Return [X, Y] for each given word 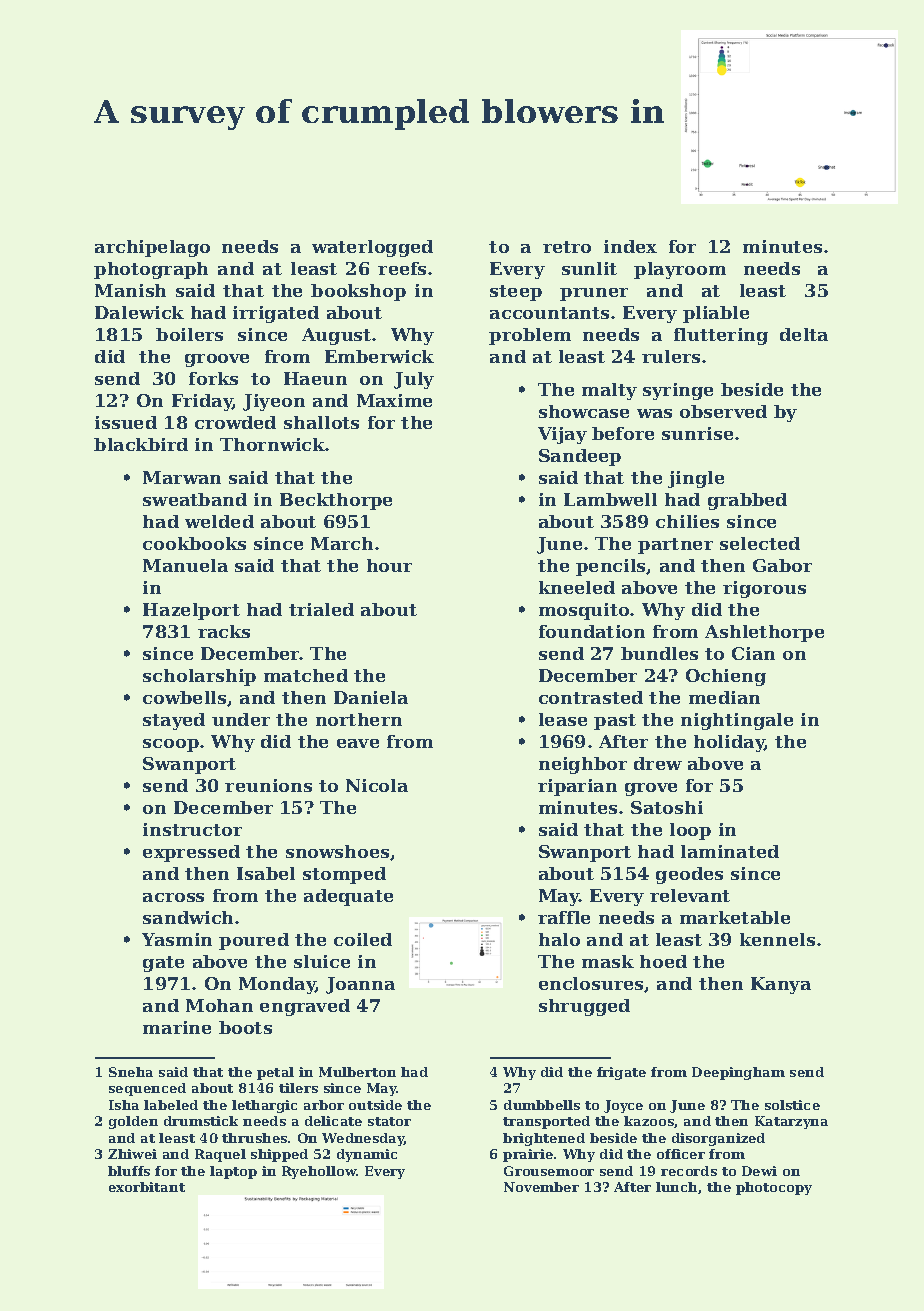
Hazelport [191, 611]
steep [516, 293]
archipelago [152, 248]
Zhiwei [132, 1154]
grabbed [747, 501]
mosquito [584, 611]
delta [804, 334]
